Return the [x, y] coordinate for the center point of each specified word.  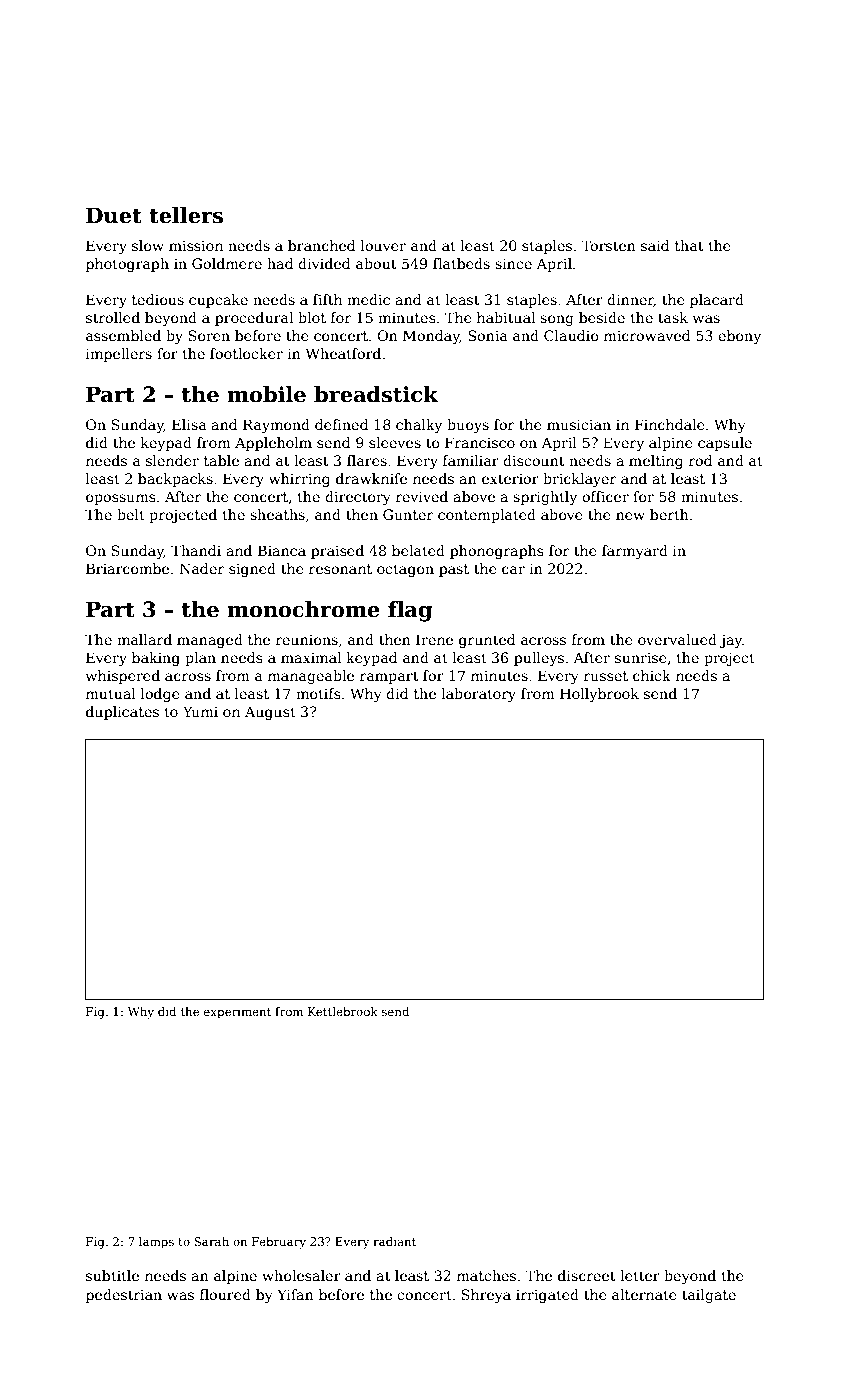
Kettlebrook [343, 1011]
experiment [237, 1013]
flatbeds [461, 263]
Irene [434, 639]
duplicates [122, 713]
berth [669, 514]
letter [640, 1275]
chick [652, 675]
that [689, 245]
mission [196, 245]
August [270, 713]
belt [131, 514]
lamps [156, 1243]
